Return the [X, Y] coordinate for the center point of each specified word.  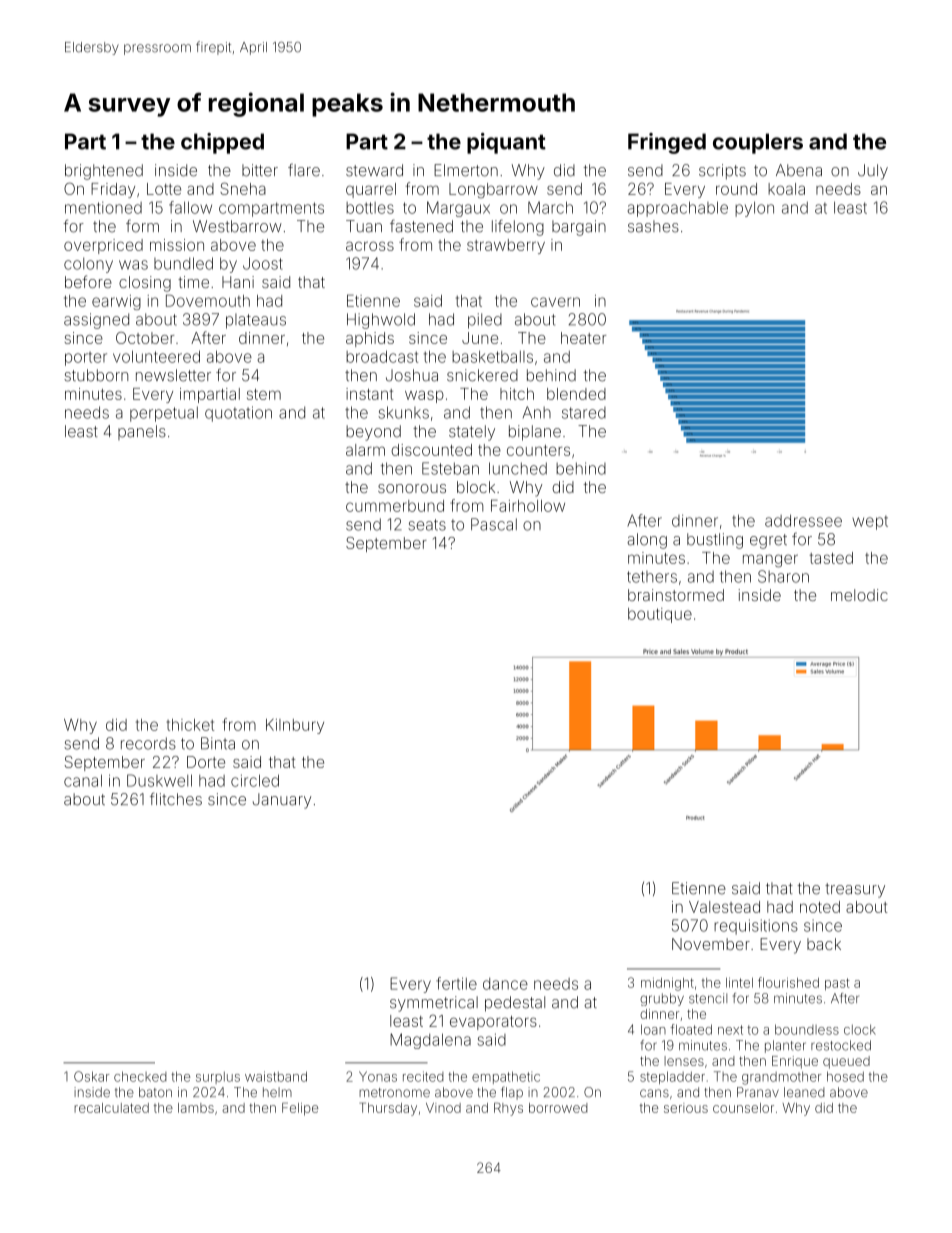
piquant [506, 143]
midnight [667, 984]
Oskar [91, 1076]
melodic [859, 595]
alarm [365, 450]
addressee [803, 520]
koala [786, 189]
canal [83, 780]
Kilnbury [295, 726]
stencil [708, 998]
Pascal [494, 524]
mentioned [103, 208]
